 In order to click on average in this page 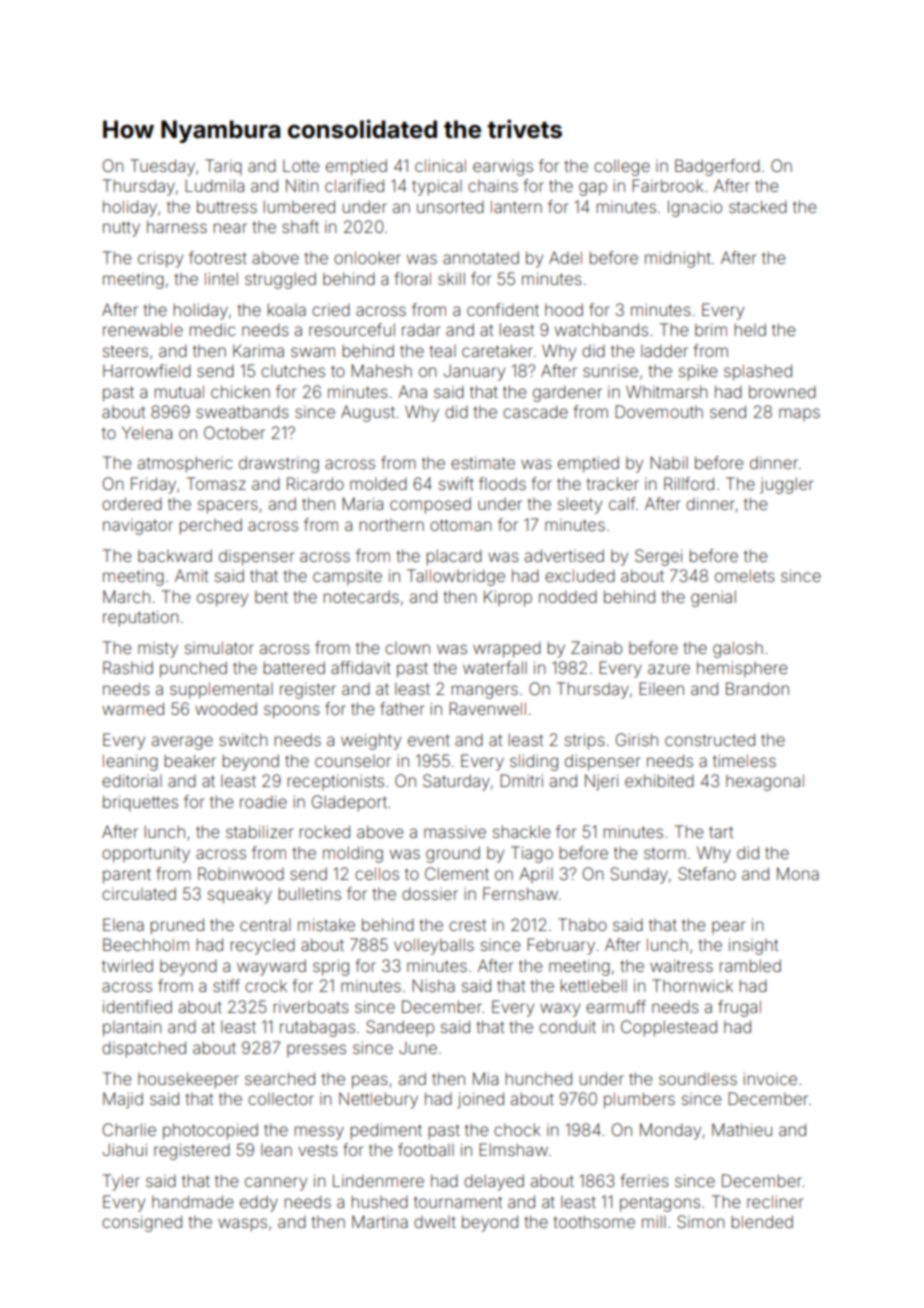, I will do `click(182, 743)`.
